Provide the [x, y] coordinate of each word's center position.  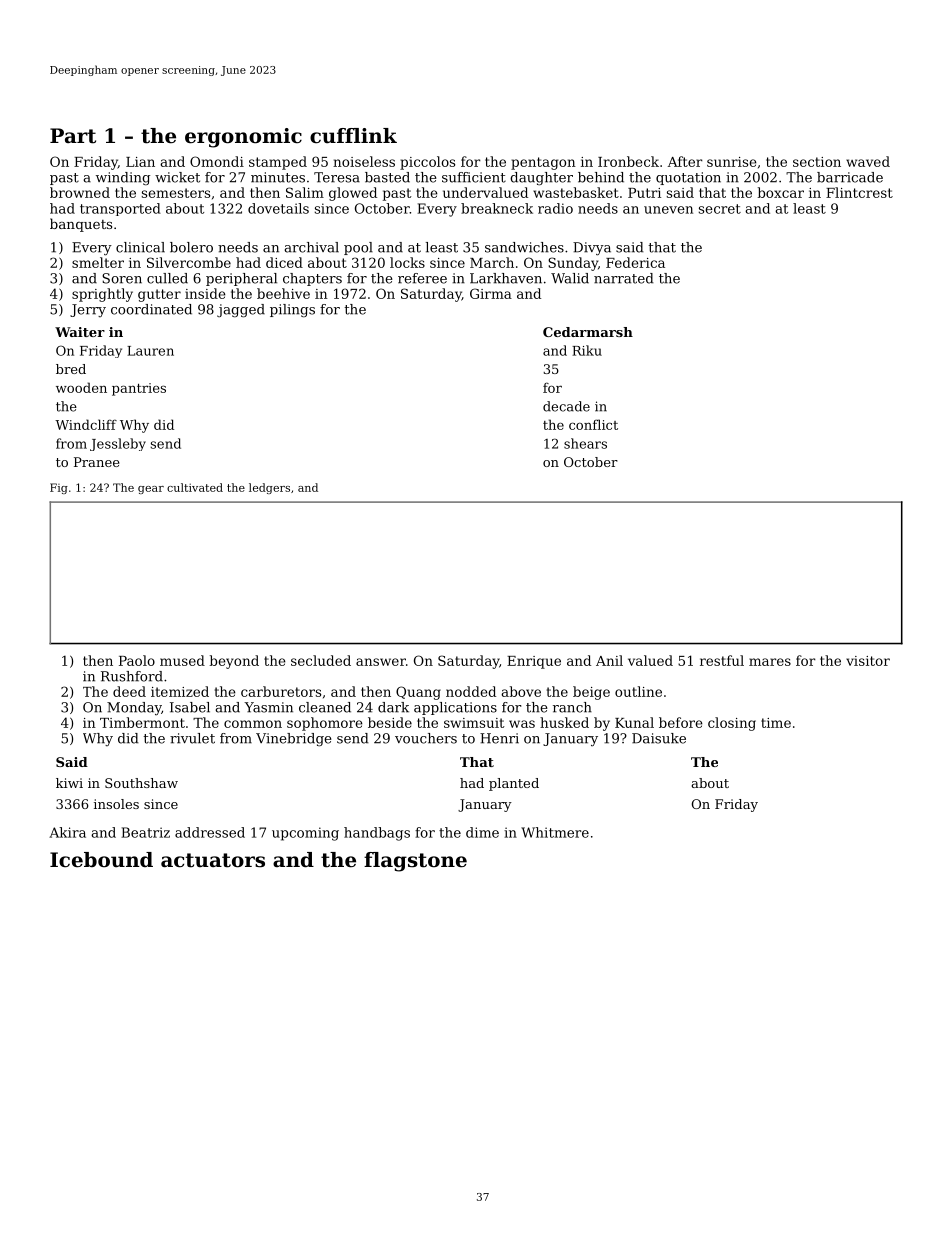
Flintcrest [859, 192]
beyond [234, 662]
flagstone [415, 862]
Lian [140, 162]
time [776, 723]
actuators [213, 860]
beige [591, 693]
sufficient [474, 177]
